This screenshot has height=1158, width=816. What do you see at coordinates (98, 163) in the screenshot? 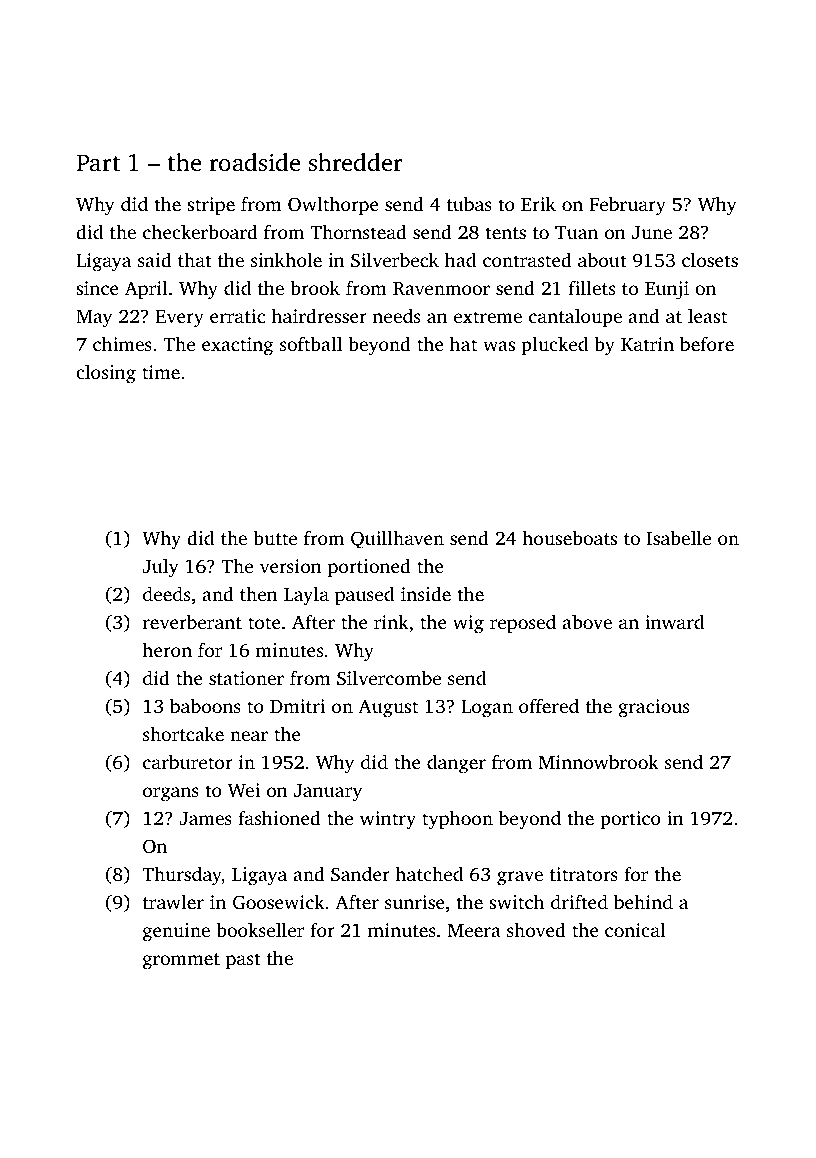
I see `Part` at bounding box center [98, 163].
